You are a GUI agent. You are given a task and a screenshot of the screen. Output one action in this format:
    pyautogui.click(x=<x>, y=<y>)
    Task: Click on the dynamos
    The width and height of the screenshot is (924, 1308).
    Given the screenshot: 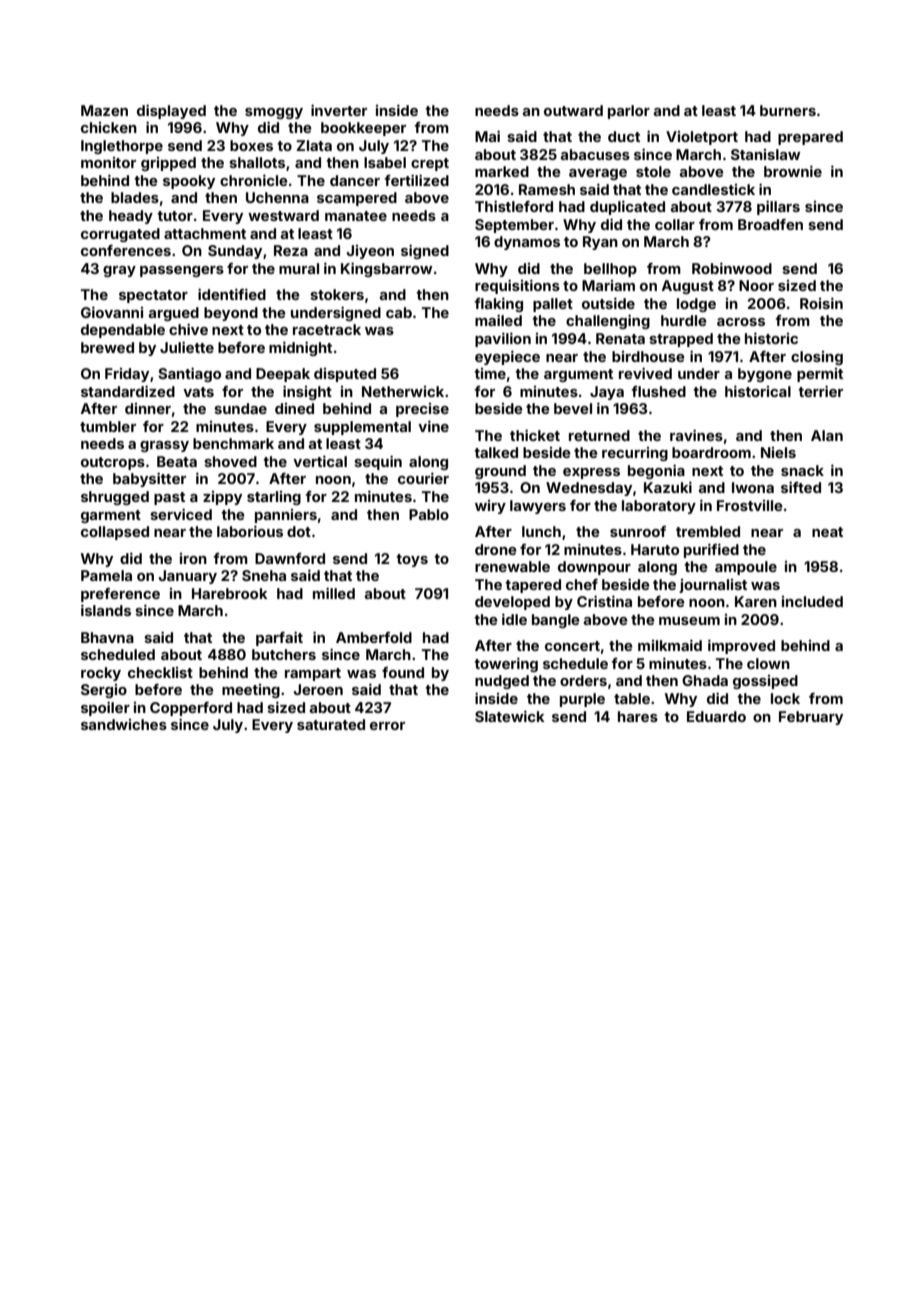 What is the action you would take?
    pyautogui.click(x=527, y=243)
